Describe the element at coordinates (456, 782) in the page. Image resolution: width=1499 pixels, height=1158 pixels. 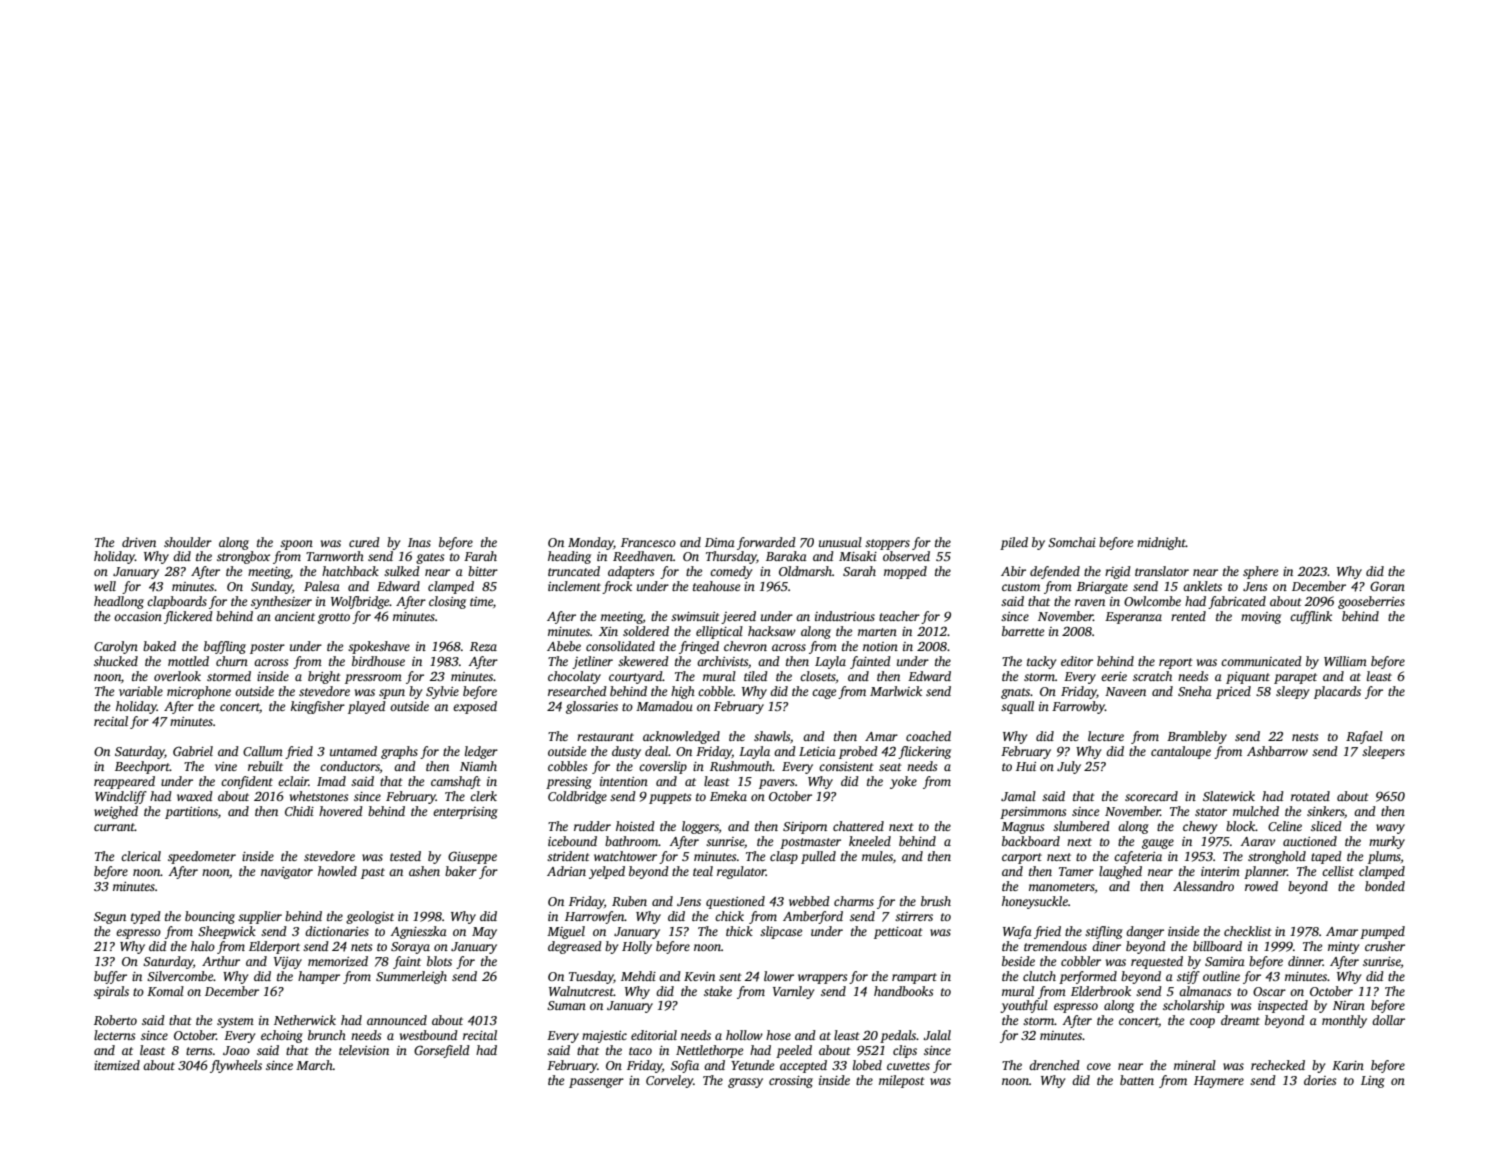
I see `camshaft` at that location.
